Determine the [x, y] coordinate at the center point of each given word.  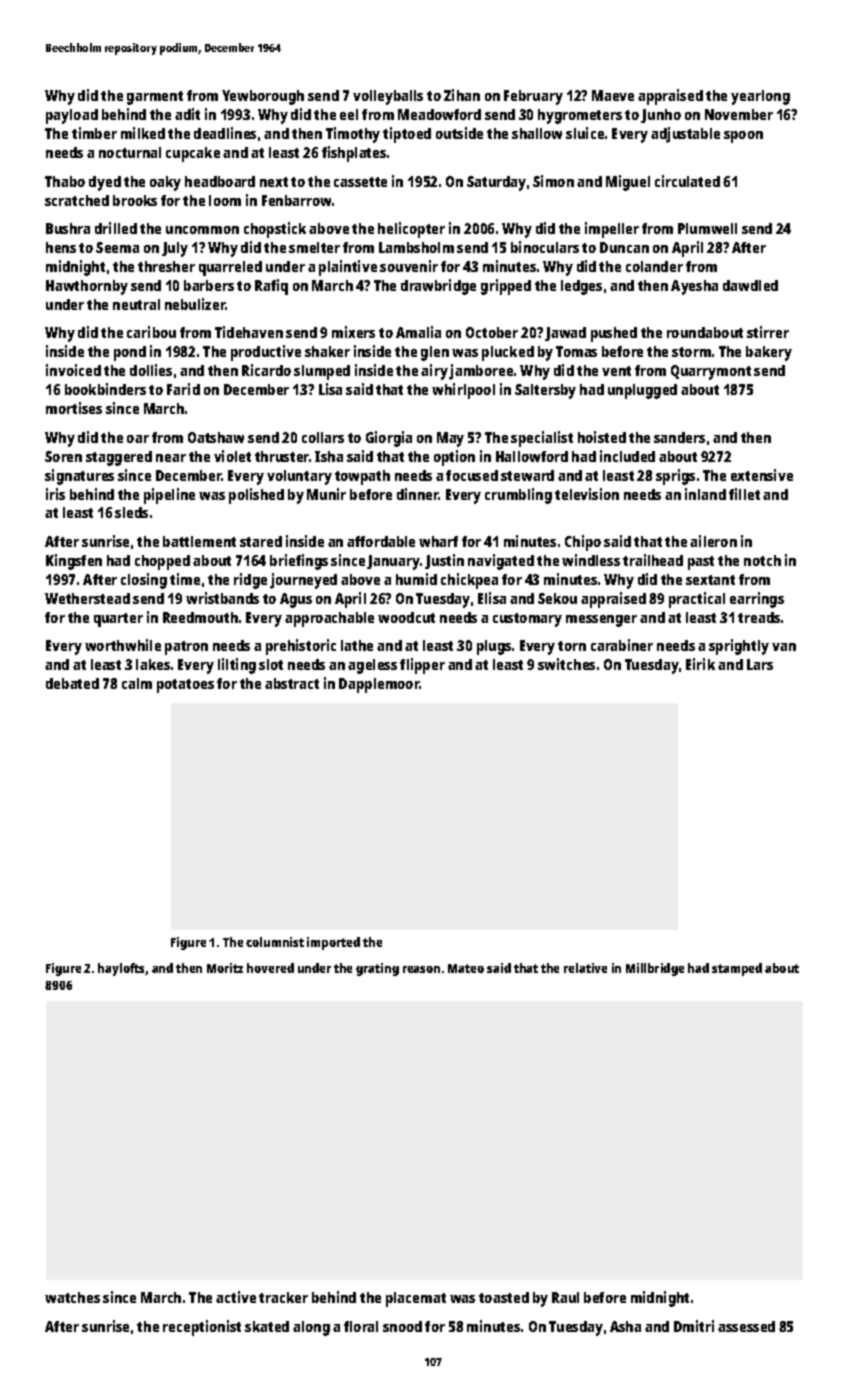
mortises [74, 408]
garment [155, 98]
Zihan [462, 95]
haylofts [122, 969]
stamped [737, 969]
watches [72, 1297]
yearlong [760, 97]
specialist [542, 439]
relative [585, 968]
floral [361, 1326]
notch [762, 560]
